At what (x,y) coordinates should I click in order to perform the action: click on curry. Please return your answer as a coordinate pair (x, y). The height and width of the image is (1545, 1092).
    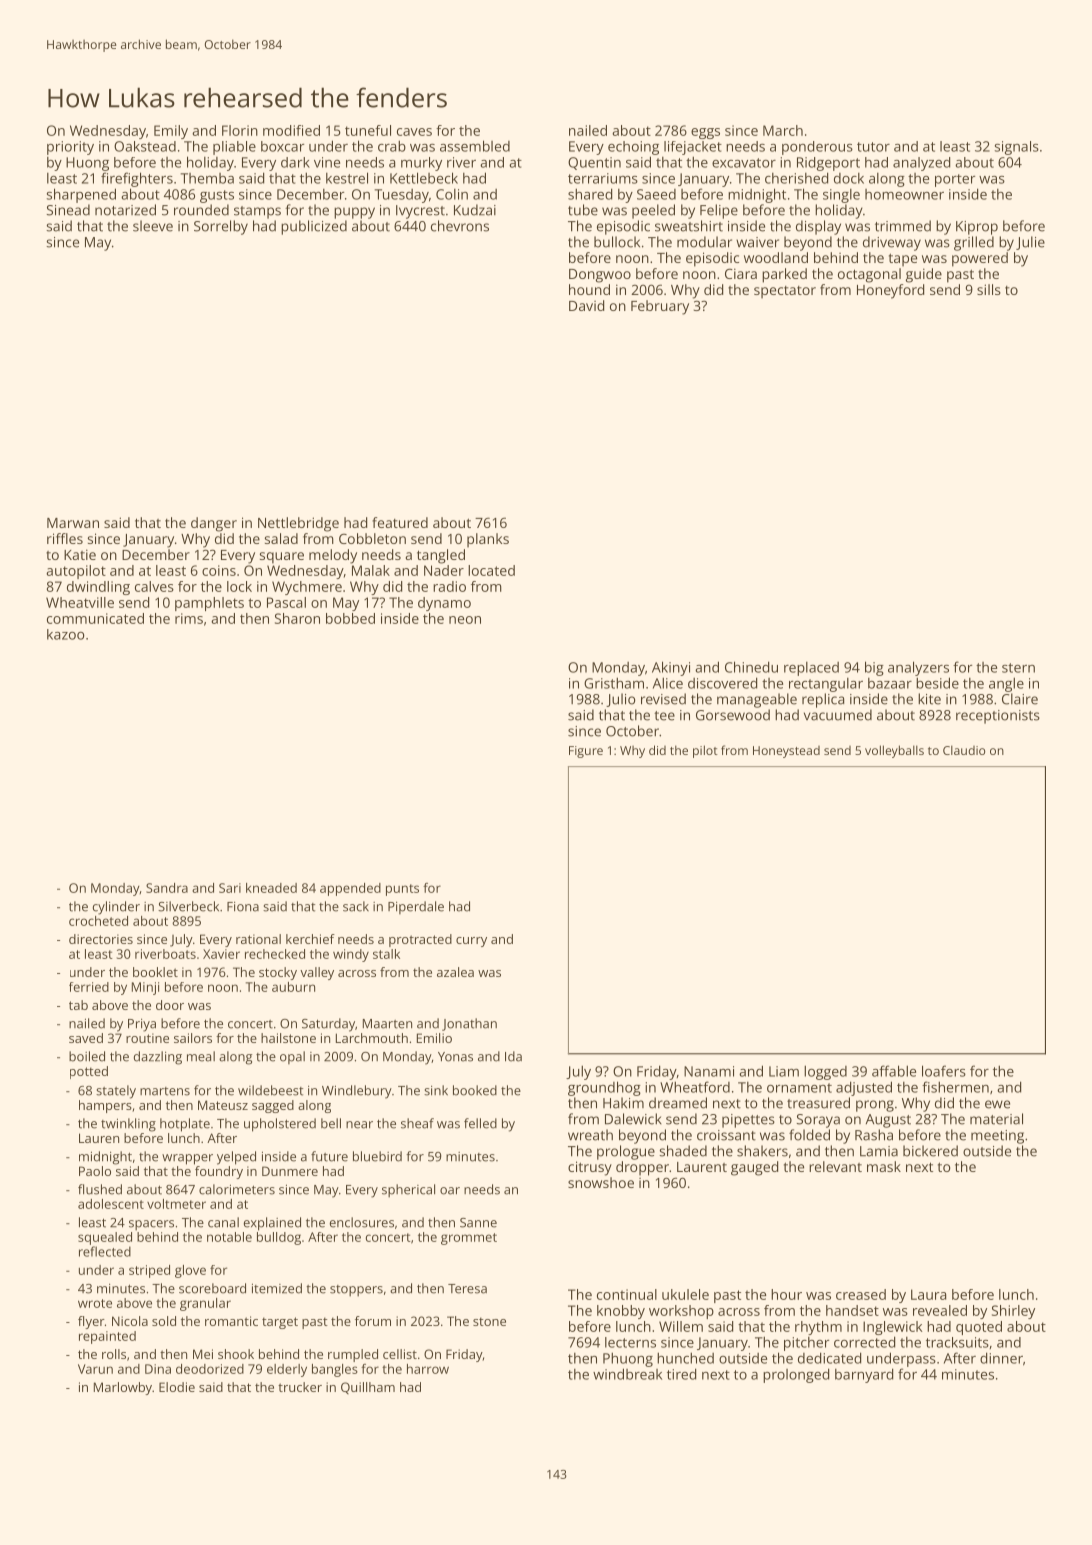
    Looking at the image, I should click on (471, 942).
